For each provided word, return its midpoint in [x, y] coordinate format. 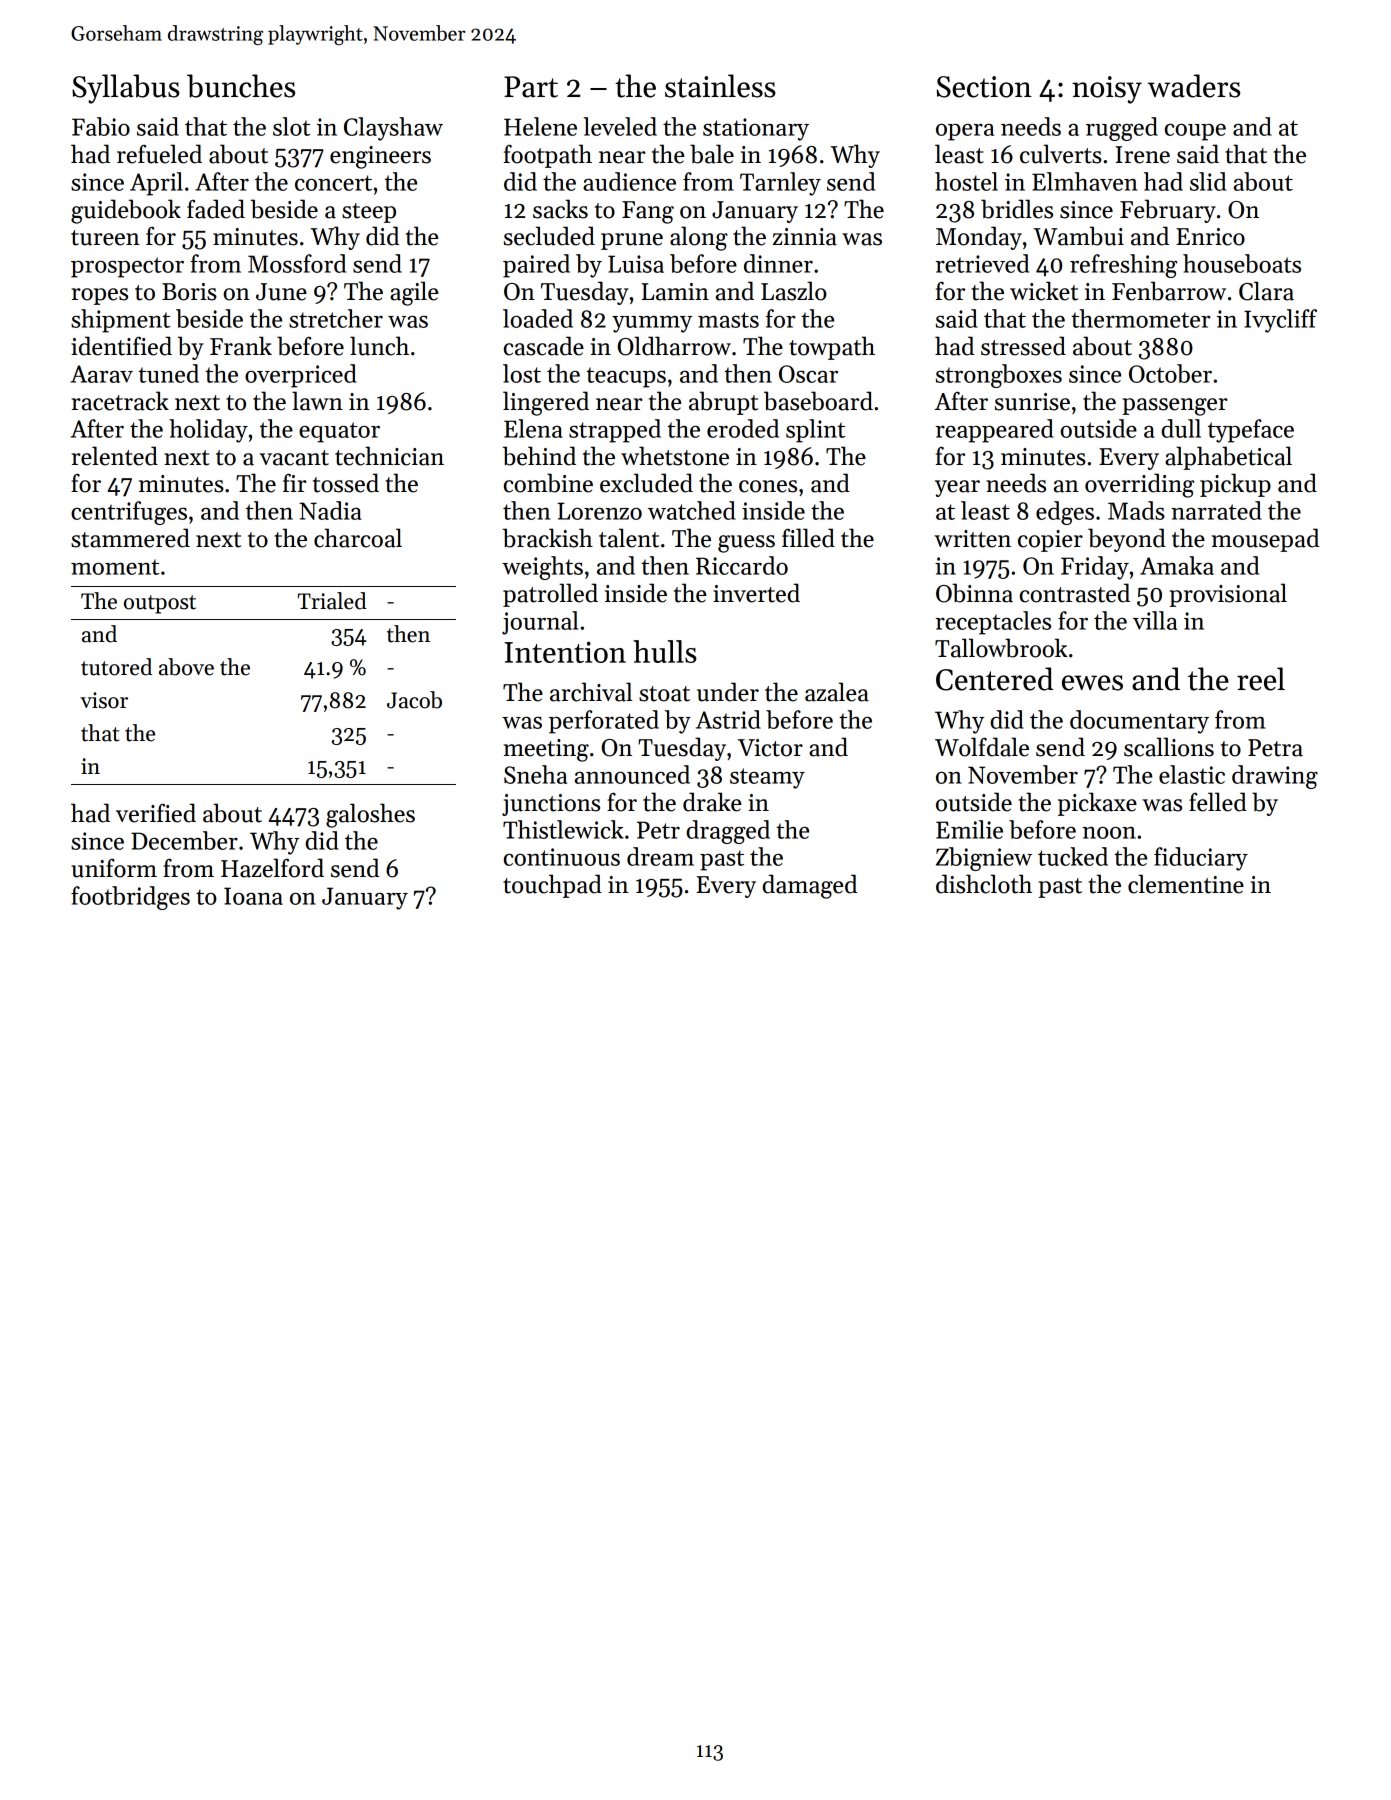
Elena [533, 428]
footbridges [130, 898]
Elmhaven [1085, 181]
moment [115, 567]
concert [333, 183]
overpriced [301, 376]
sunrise [1032, 402]
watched [692, 510]
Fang [648, 212]
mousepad [1265, 540]
